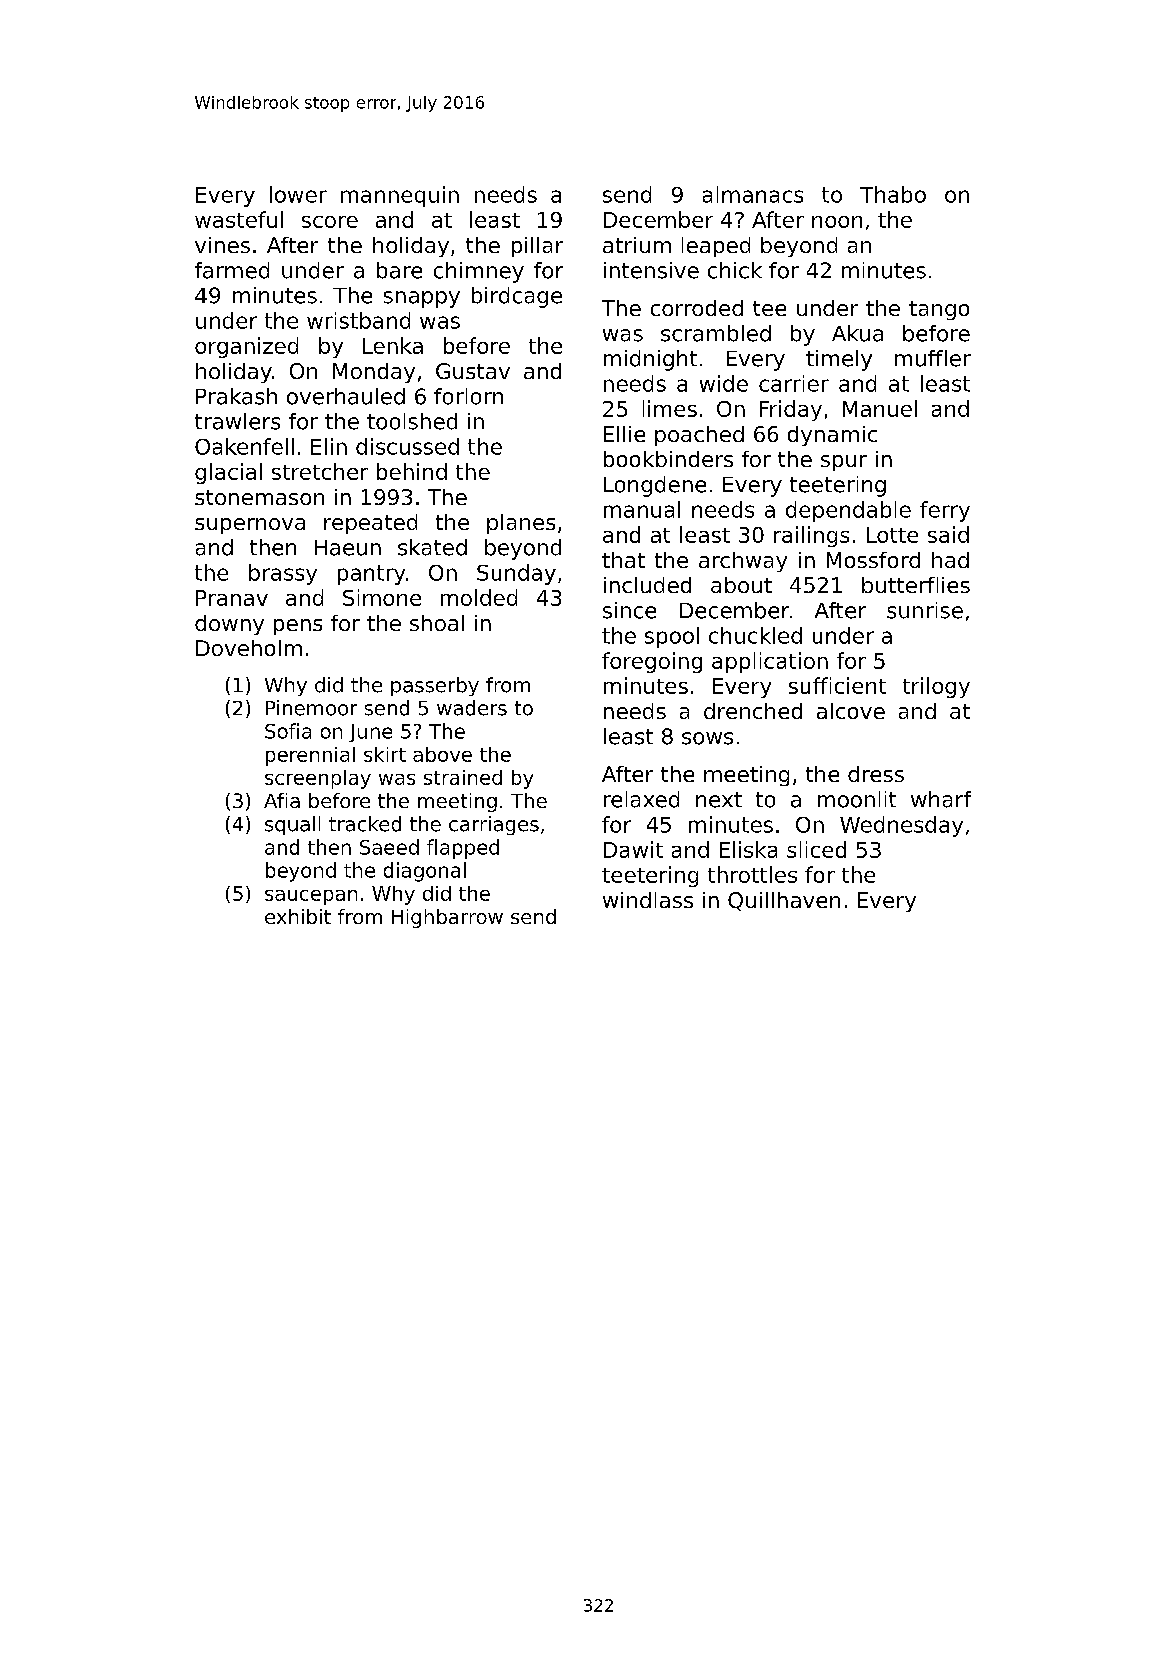 This screenshot has width=1165, height=1654. What do you see at coordinates (941, 799) in the screenshot?
I see `wharf` at bounding box center [941, 799].
